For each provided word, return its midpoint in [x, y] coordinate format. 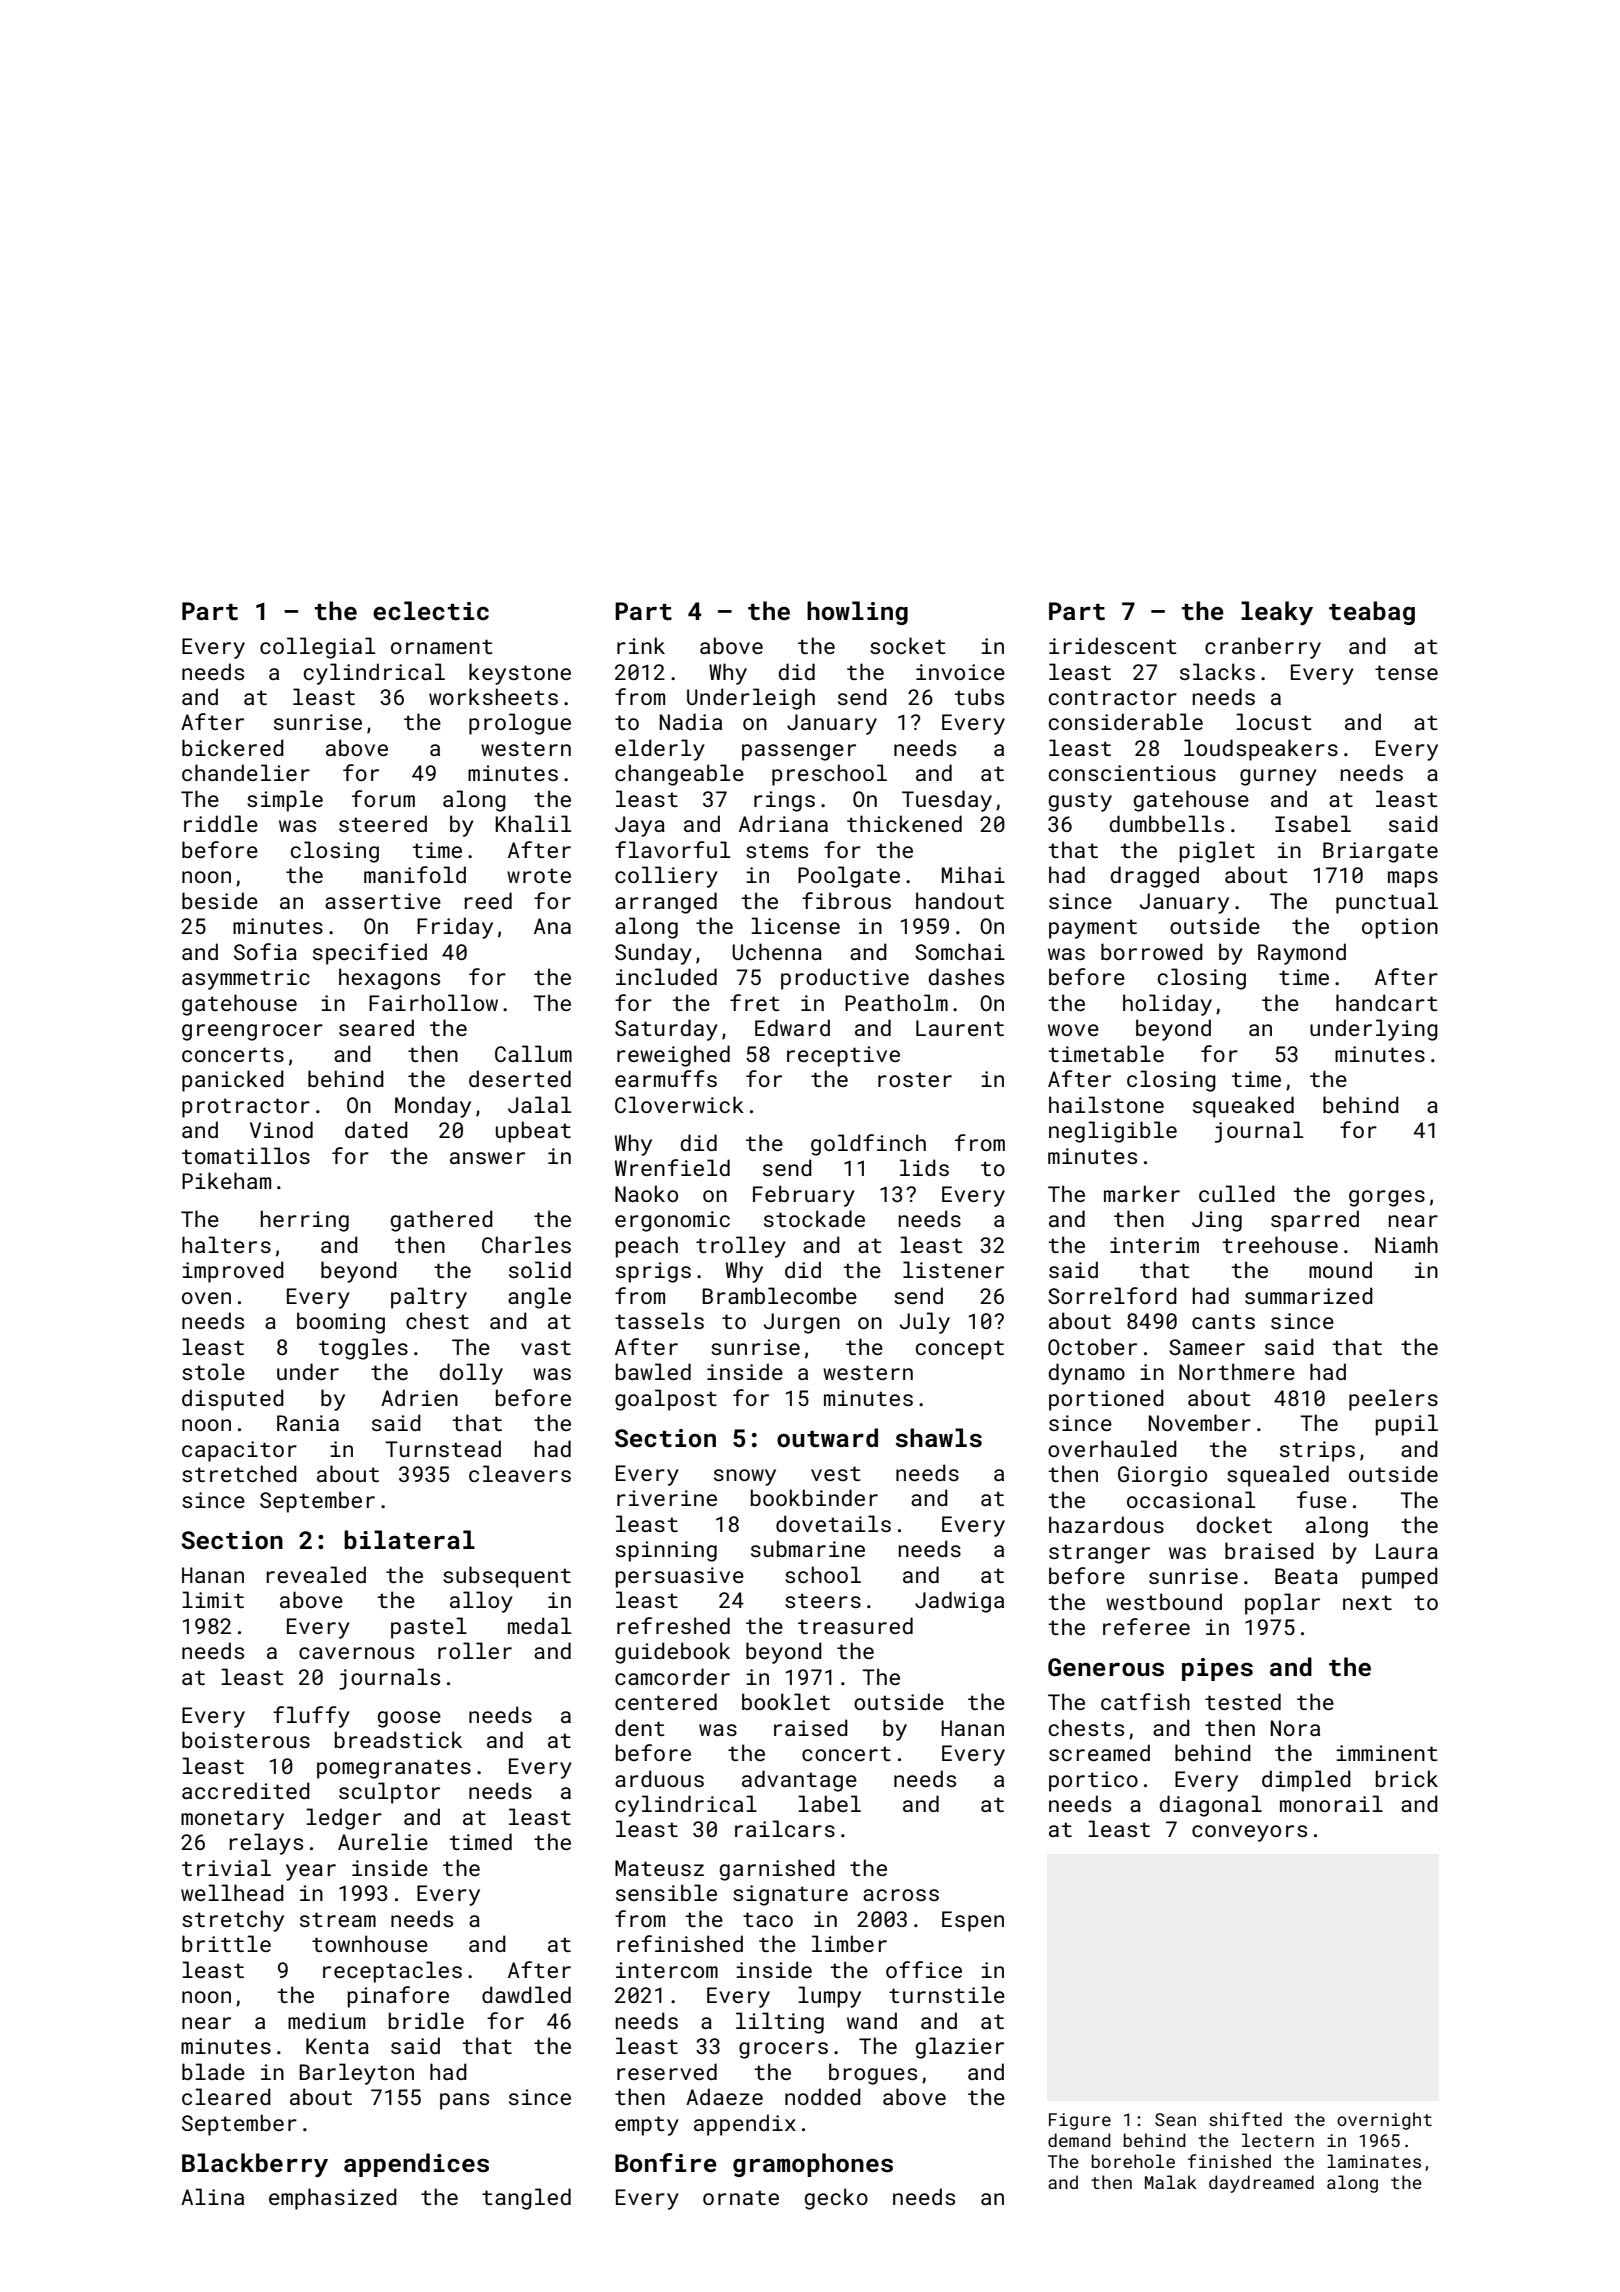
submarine [808, 1548]
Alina [212, 2196]
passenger [799, 752]
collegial [317, 648]
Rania [308, 1423]
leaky [1277, 613]
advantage [799, 1781]
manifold [415, 874]
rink [641, 645]
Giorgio [1162, 1476]
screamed [1099, 1752]
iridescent [1113, 645]
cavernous [356, 1653]
